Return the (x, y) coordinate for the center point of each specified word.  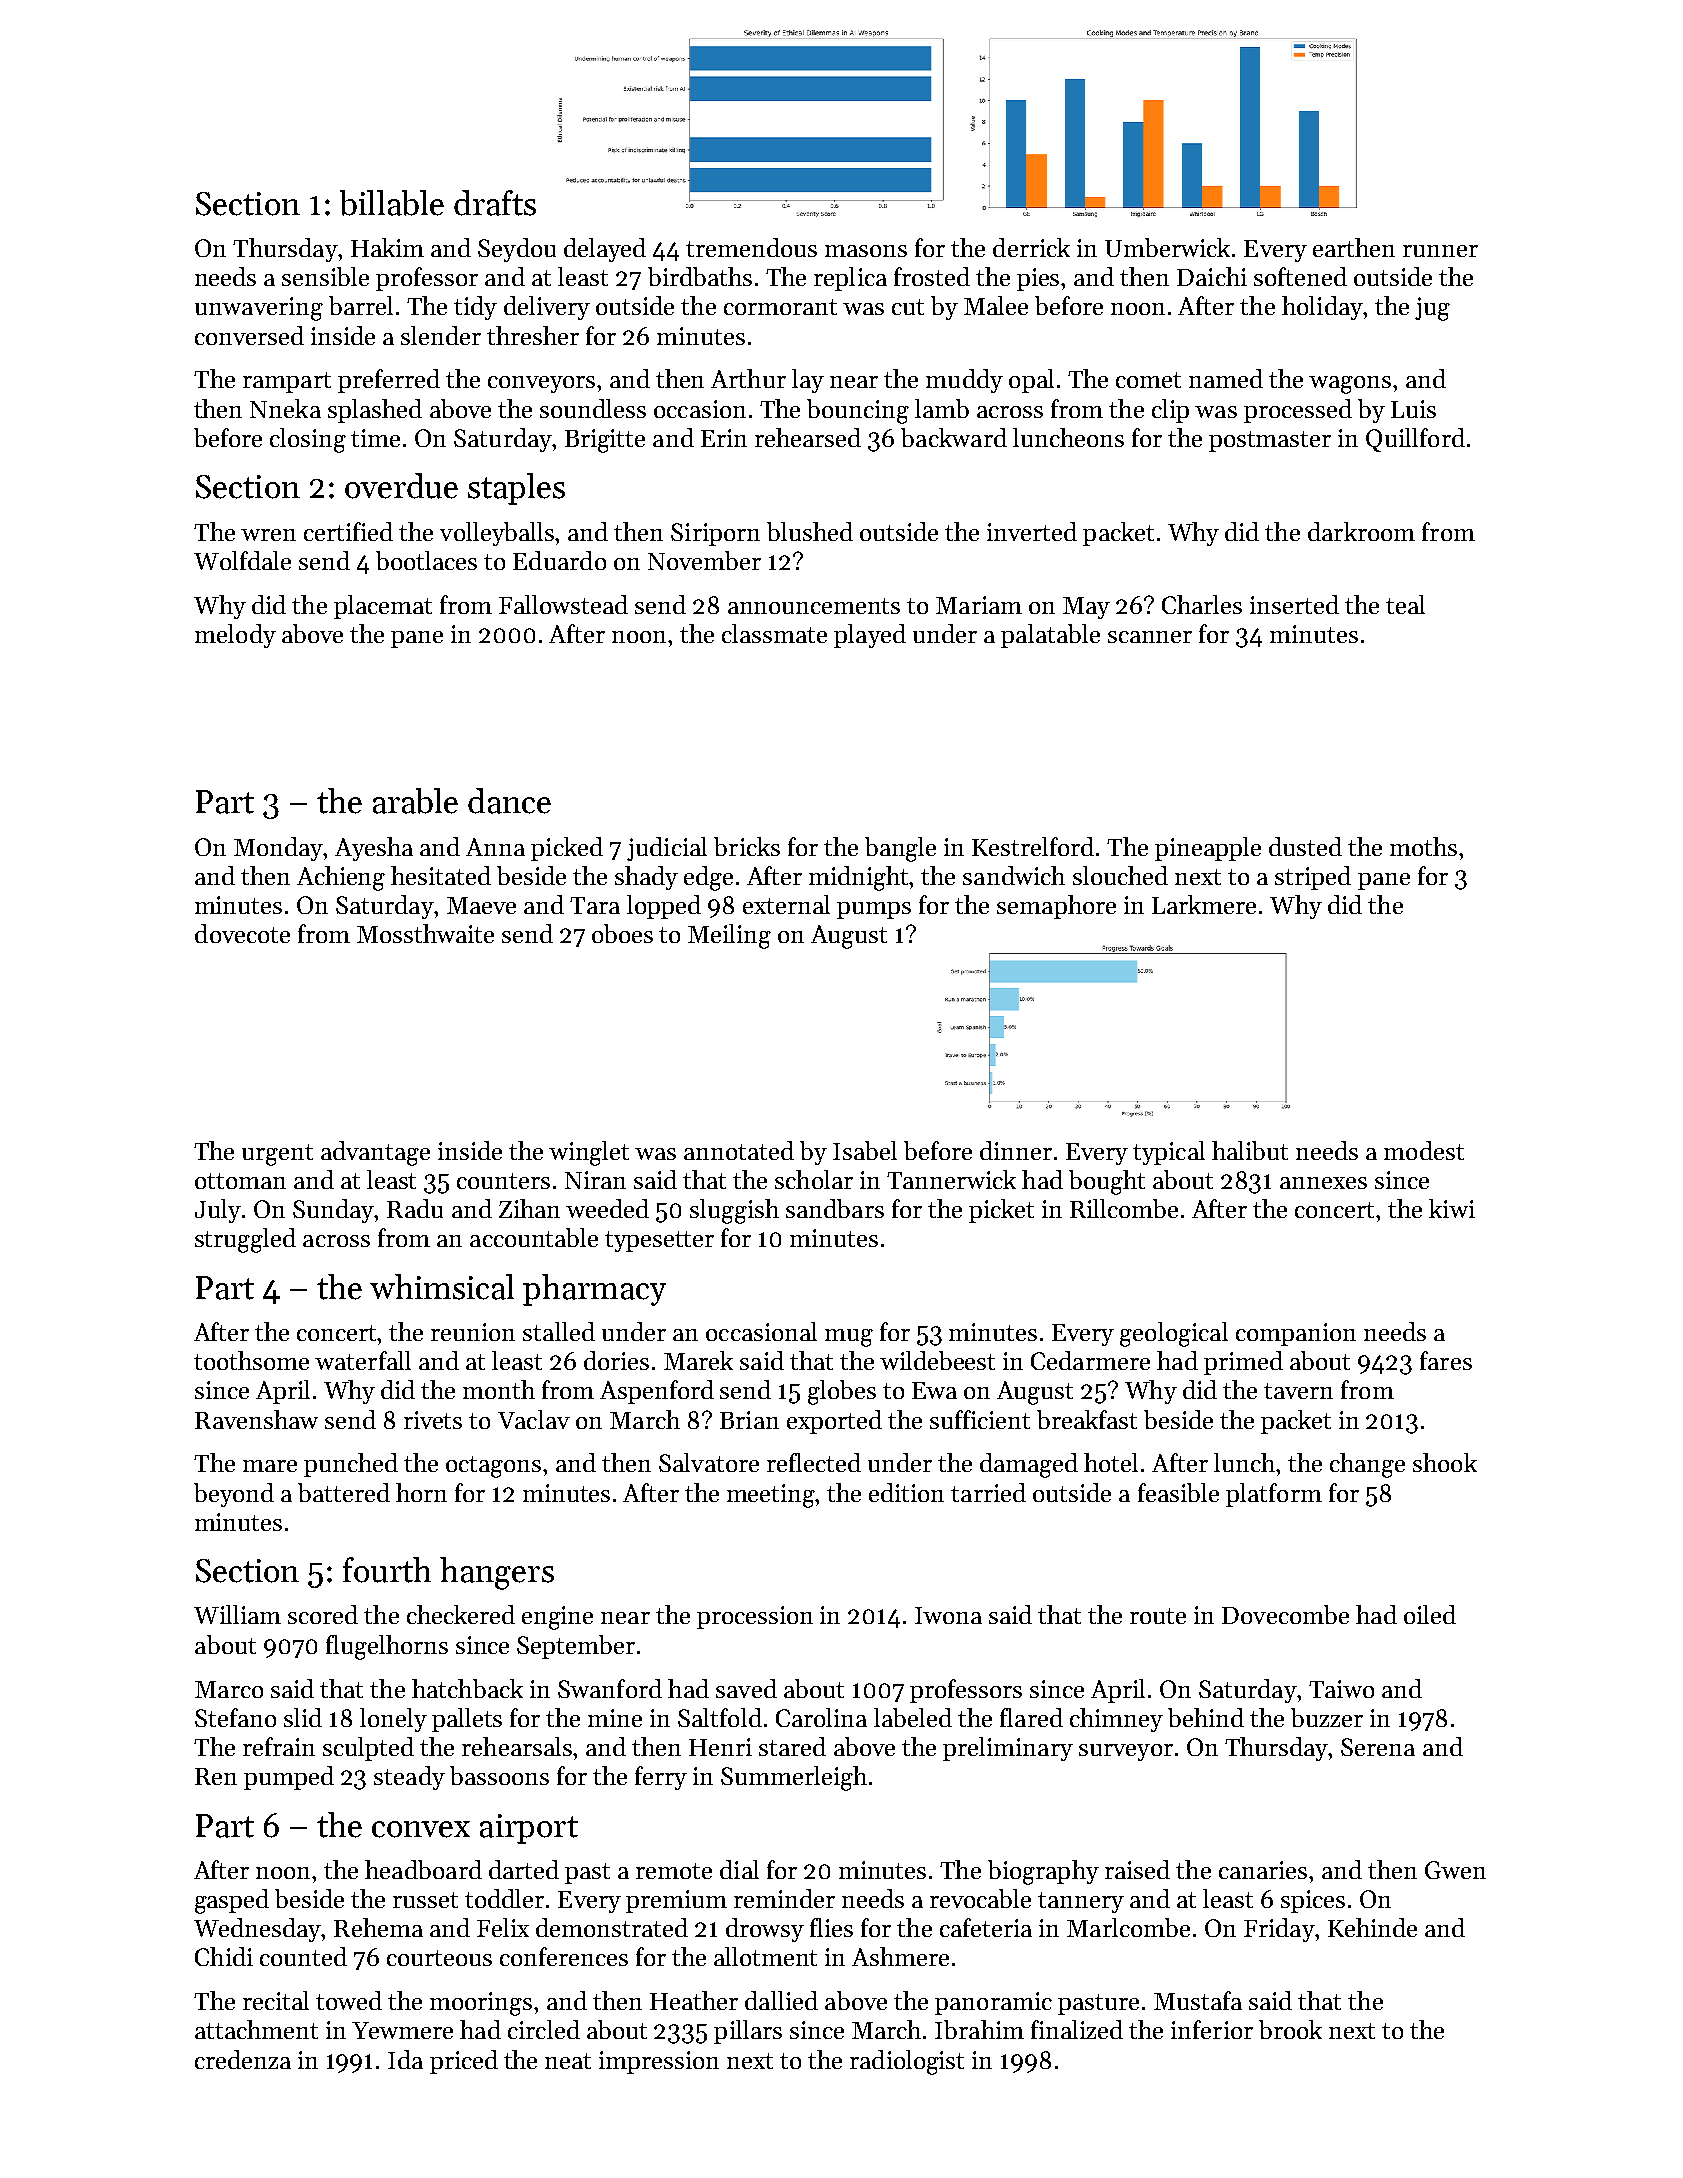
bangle (900, 849)
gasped (232, 1901)
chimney (1116, 1720)
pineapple (1208, 849)
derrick (1031, 247)
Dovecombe (1285, 1614)
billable (392, 203)
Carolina (821, 1717)
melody (235, 636)
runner (1440, 251)
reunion (473, 1332)
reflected (814, 1462)
